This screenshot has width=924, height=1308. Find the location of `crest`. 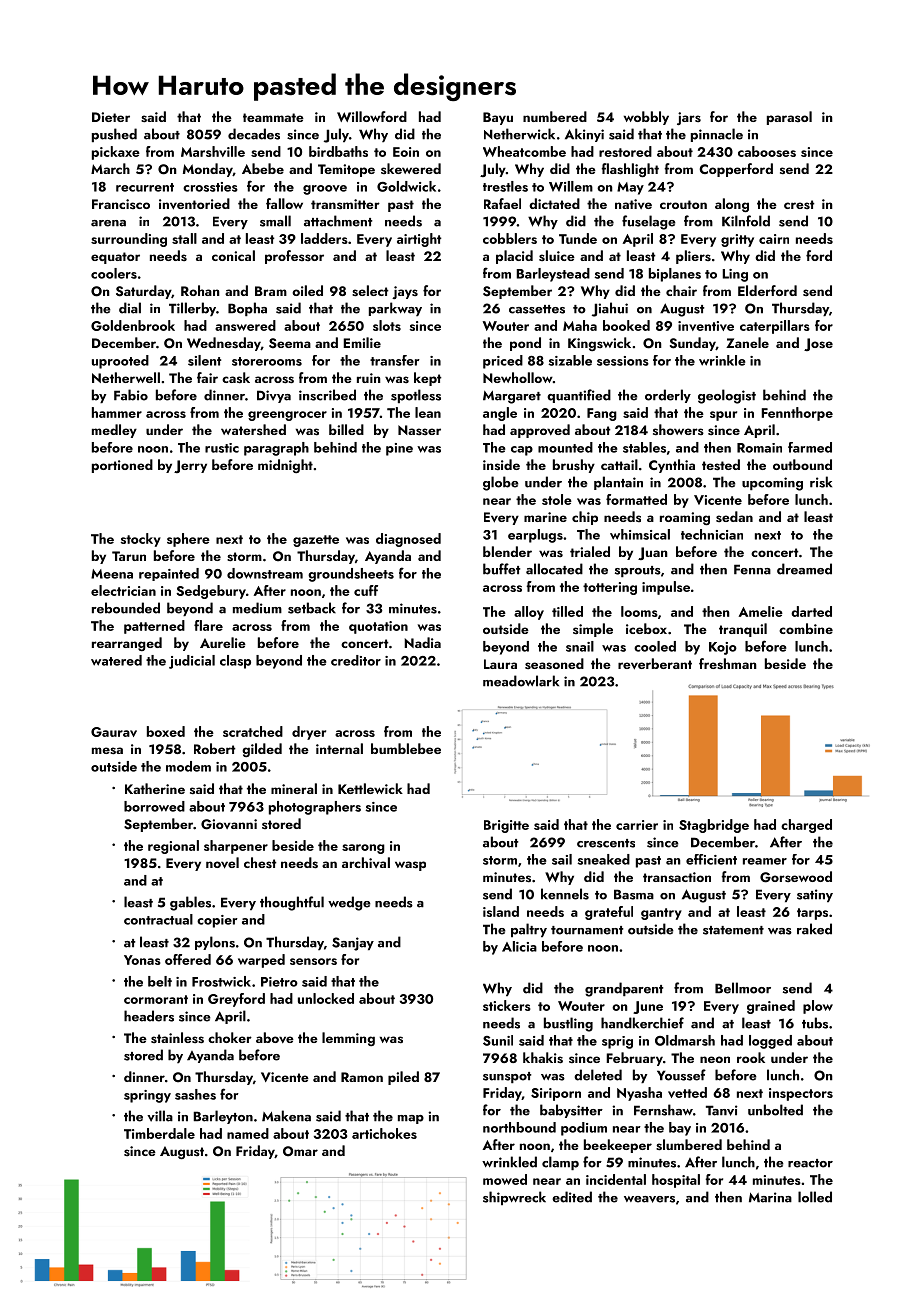

crest is located at coordinates (799, 205).
